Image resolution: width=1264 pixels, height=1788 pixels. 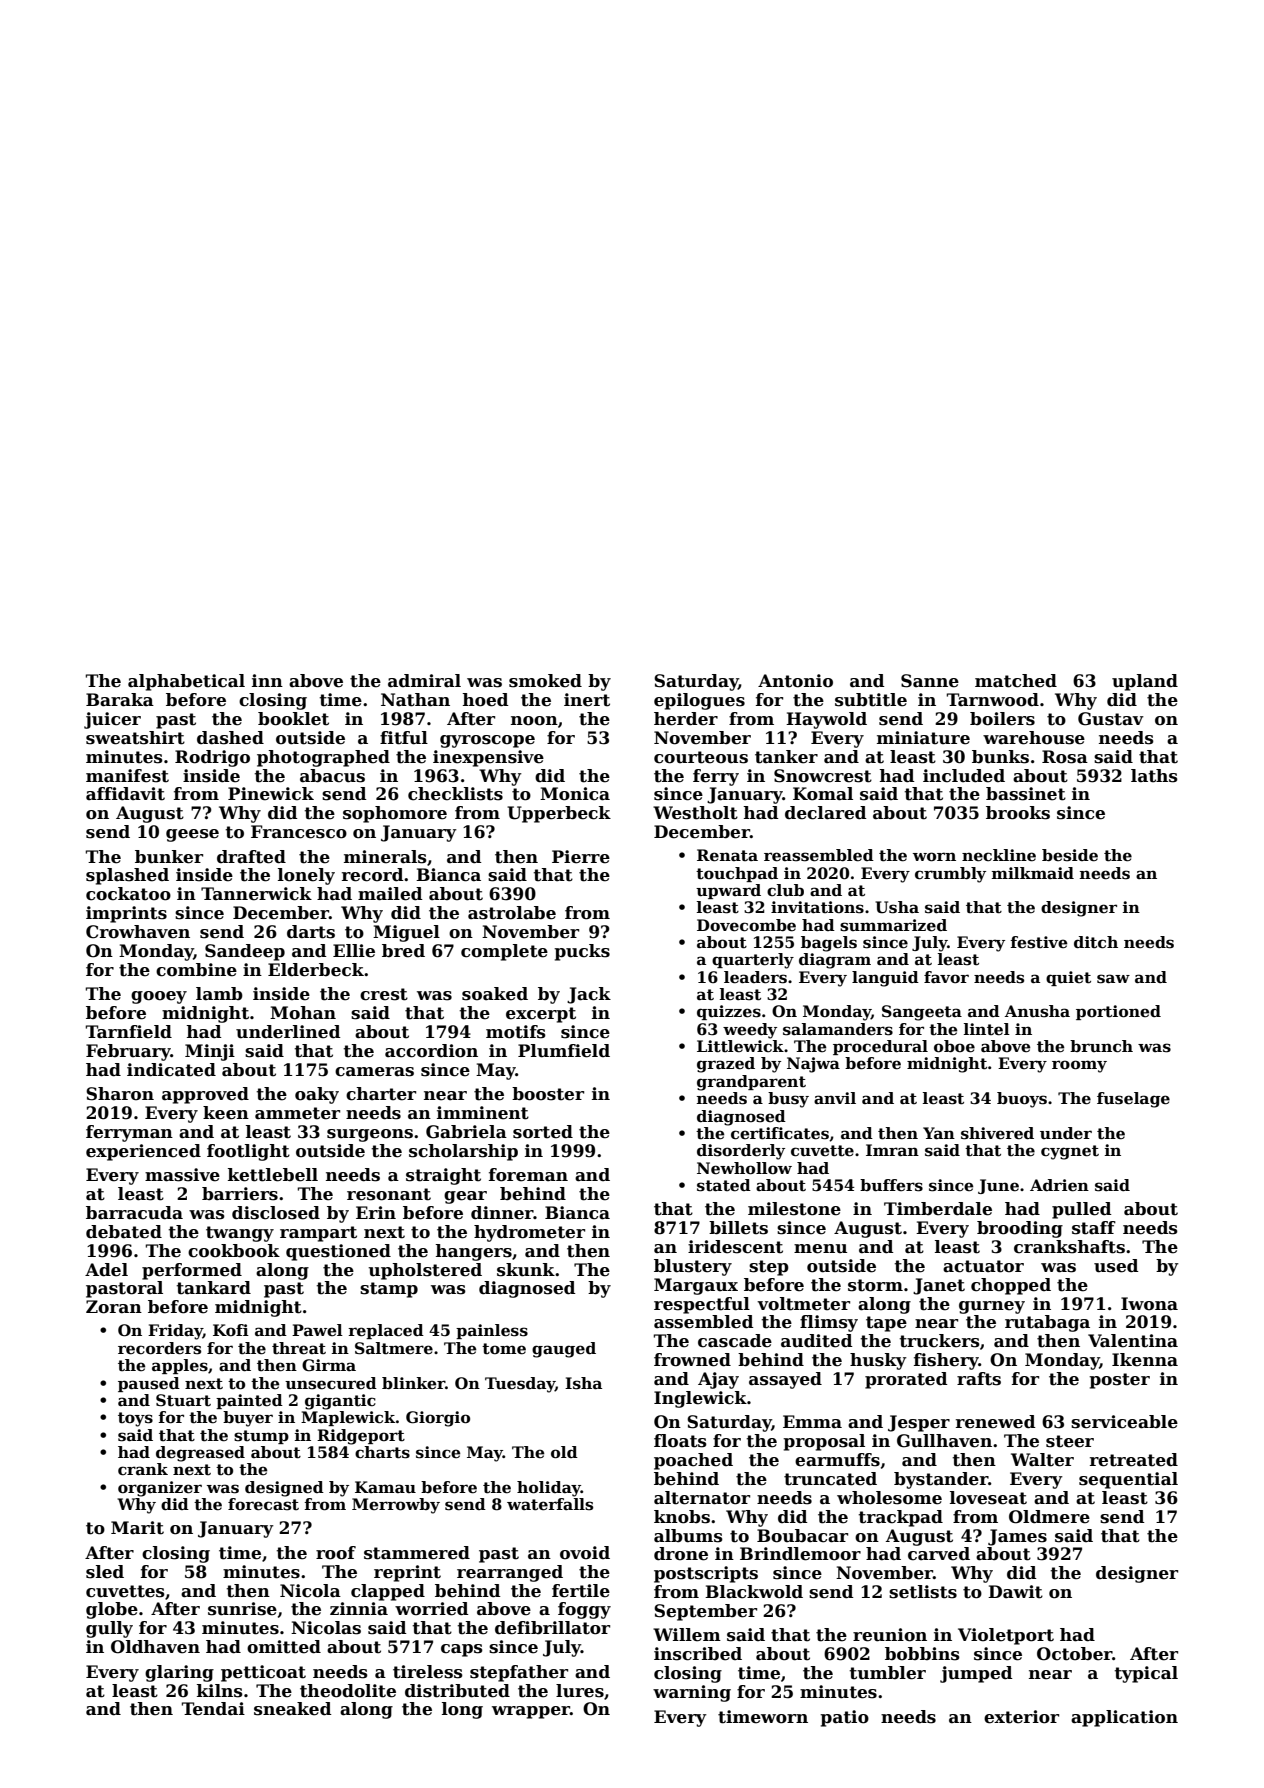 What do you see at coordinates (729, 1012) in the screenshot?
I see `quizzes` at bounding box center [729, 1012].
